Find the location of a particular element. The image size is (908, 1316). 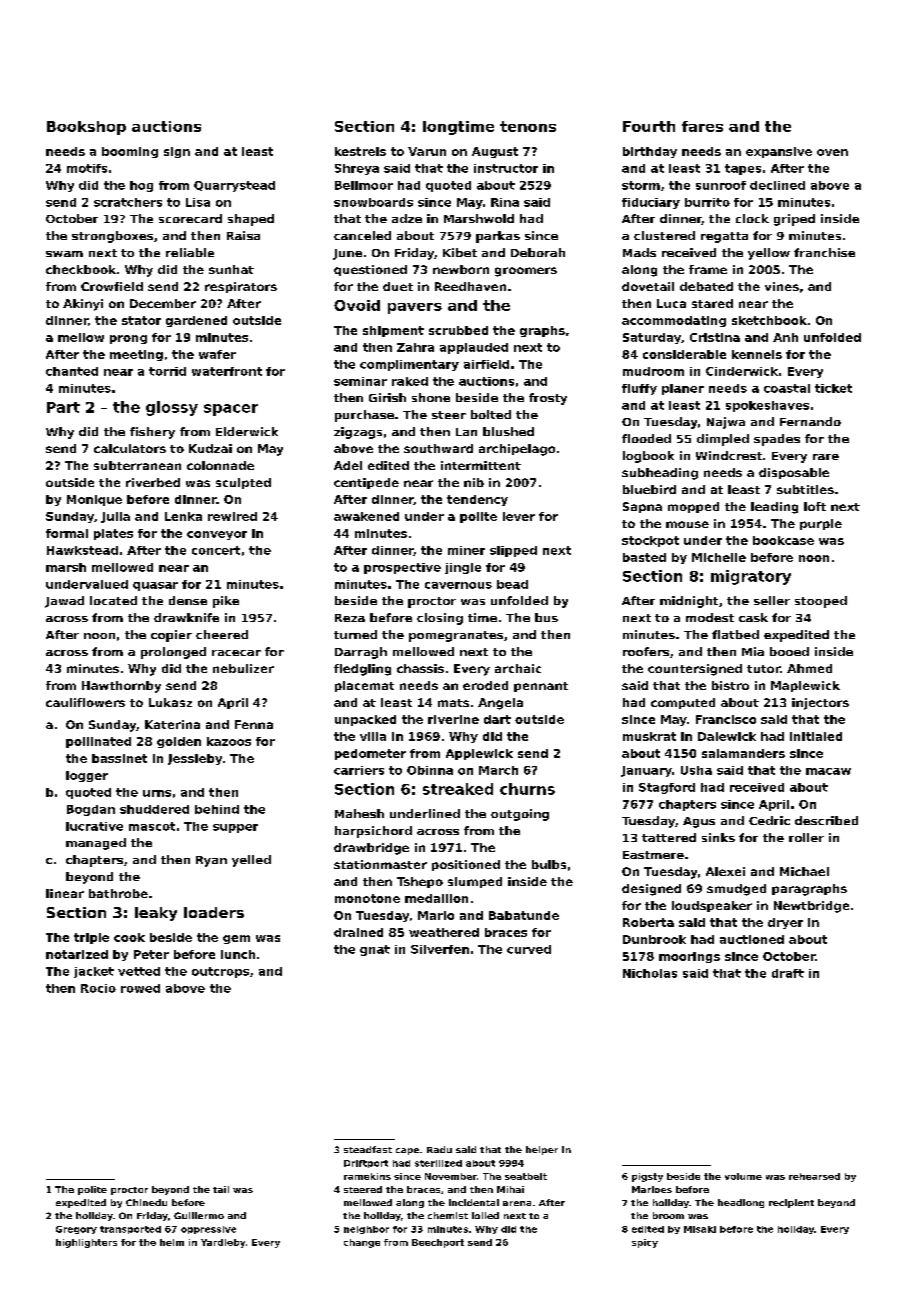

Bookshop is located at coordinates (86, 128).
